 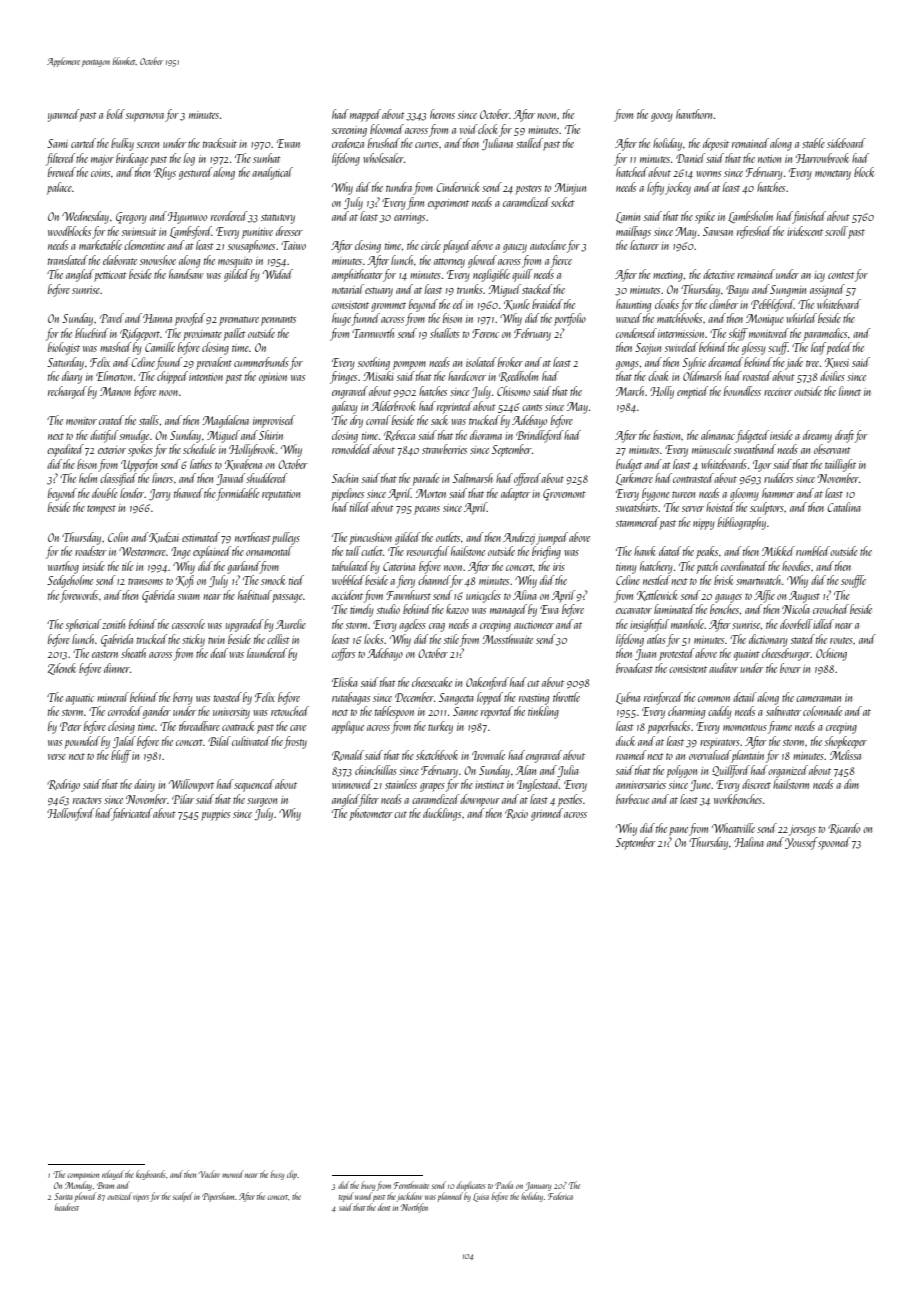 What do you see at coordinates (846, 143) in the screenshot?
I see `sideboard` at bounding box center [846, 143].
